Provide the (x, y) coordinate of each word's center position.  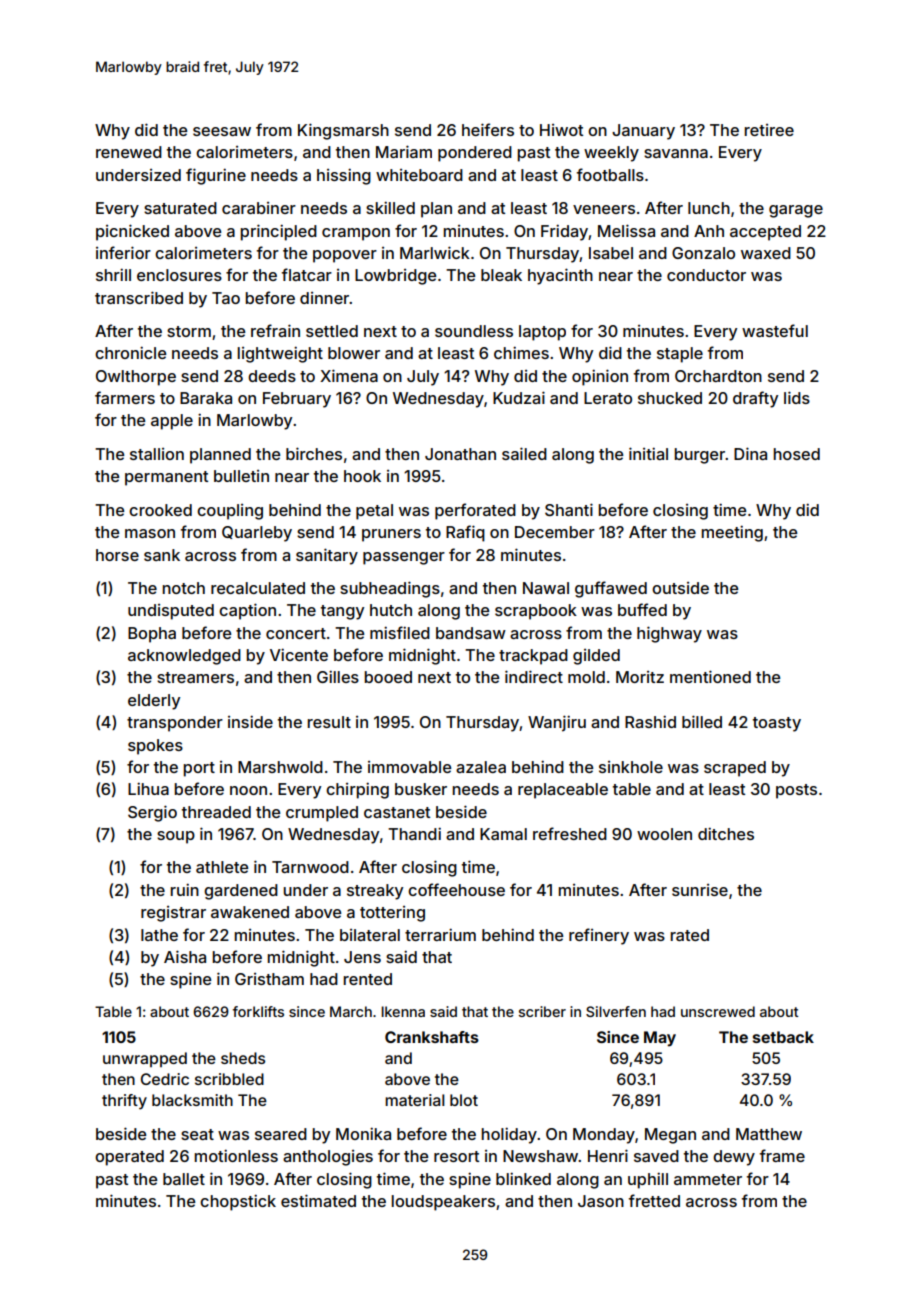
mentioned (710, 676)
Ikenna (403, 1011)
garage (796, 211)
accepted (765, 233)
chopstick (238, 1202)
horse (117, 555)
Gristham (269, 979)
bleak (501, 275)
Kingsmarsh (343, 131)
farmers (125, 397)
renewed (129, 152)
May (660, 1039)
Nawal (546, 588)
